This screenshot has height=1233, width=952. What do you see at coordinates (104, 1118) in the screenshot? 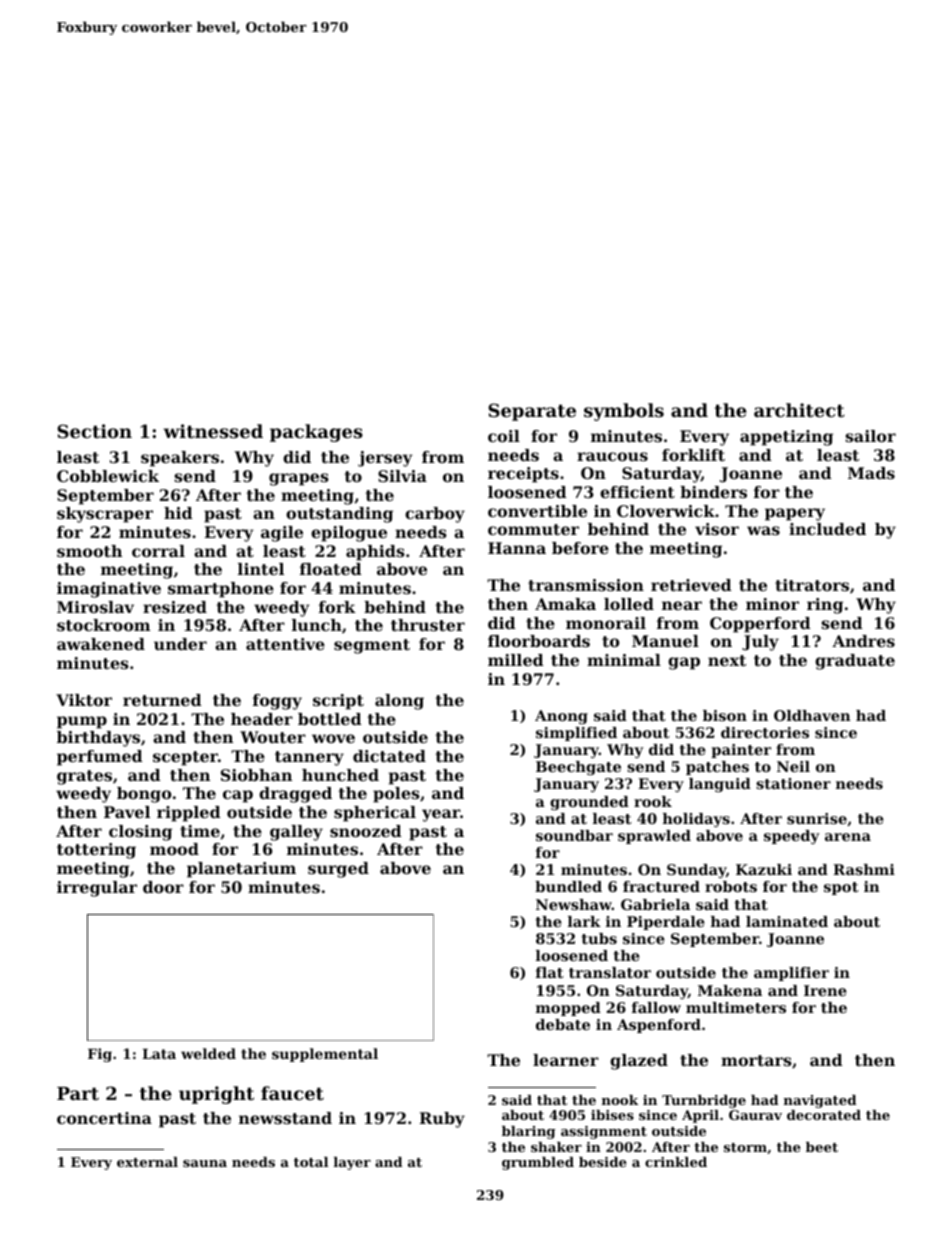
I see `concertina` at bounding box center [104, 1118].
